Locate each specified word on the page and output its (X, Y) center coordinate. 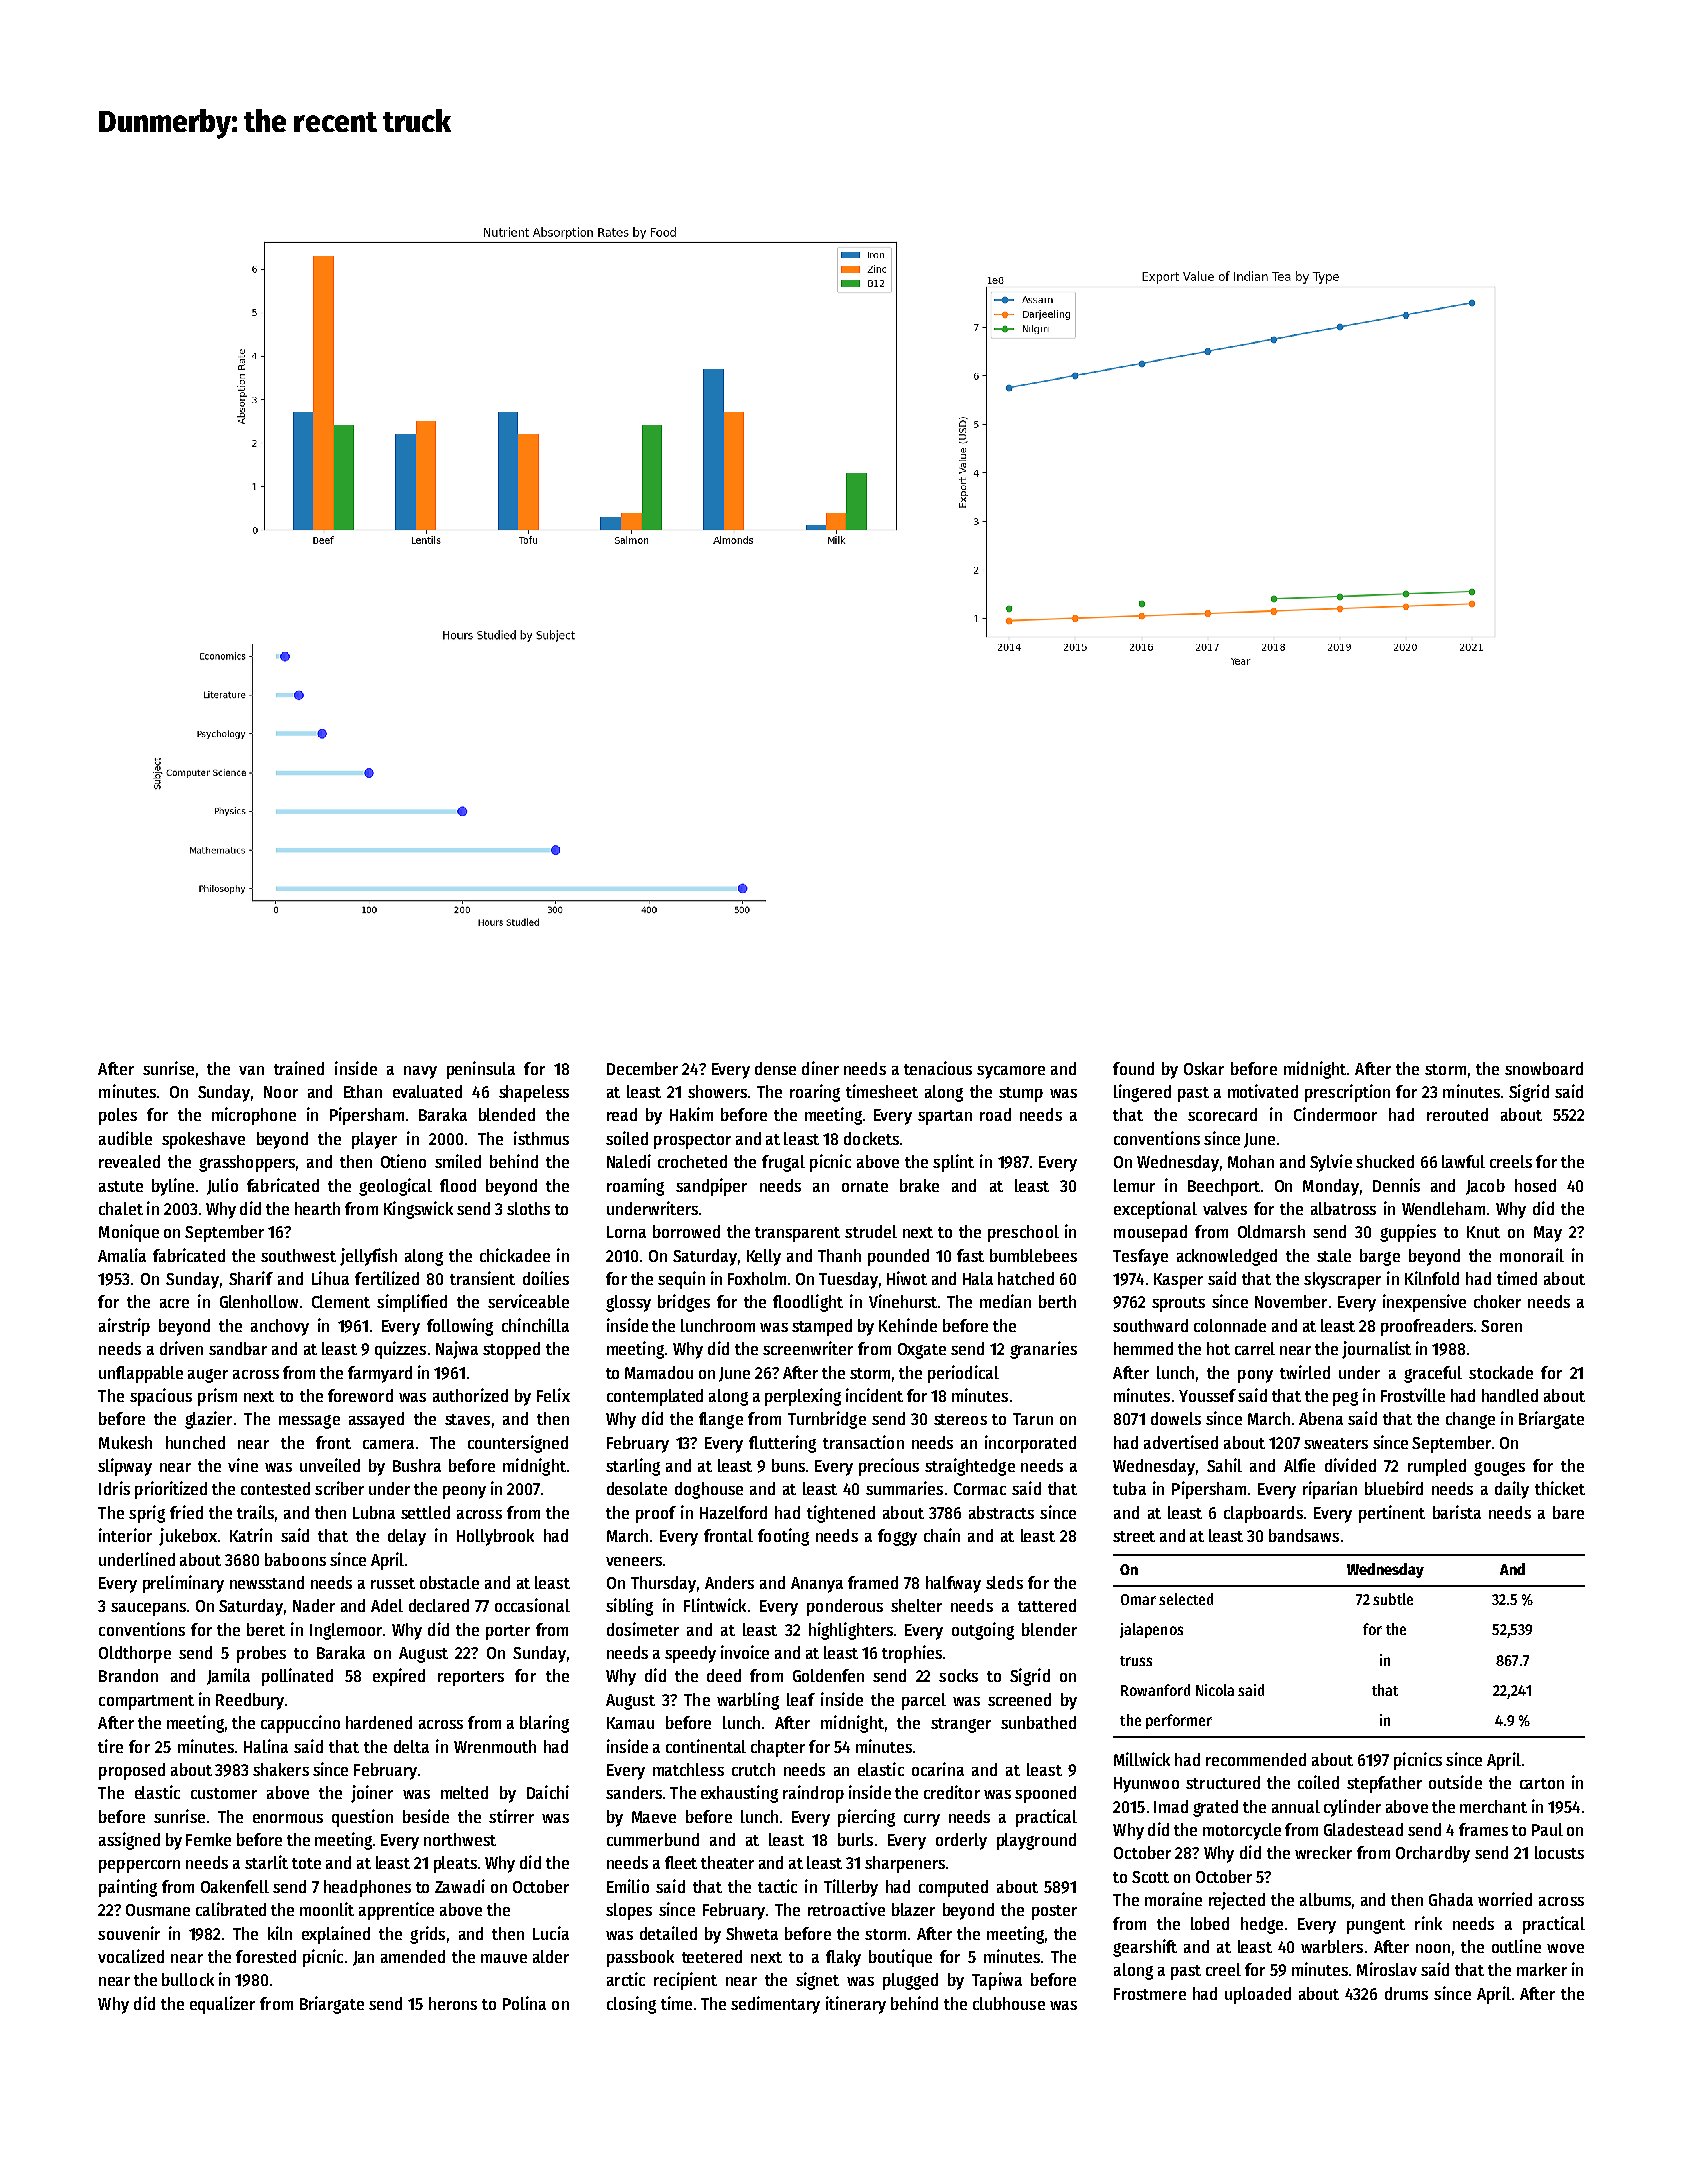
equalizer (222, 2005)
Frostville (1413, 1395)
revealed (129, 1161)
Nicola (1215, 1690)
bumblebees (1033, 1255)
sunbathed (1038, 1722)
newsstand (267, 1582)
